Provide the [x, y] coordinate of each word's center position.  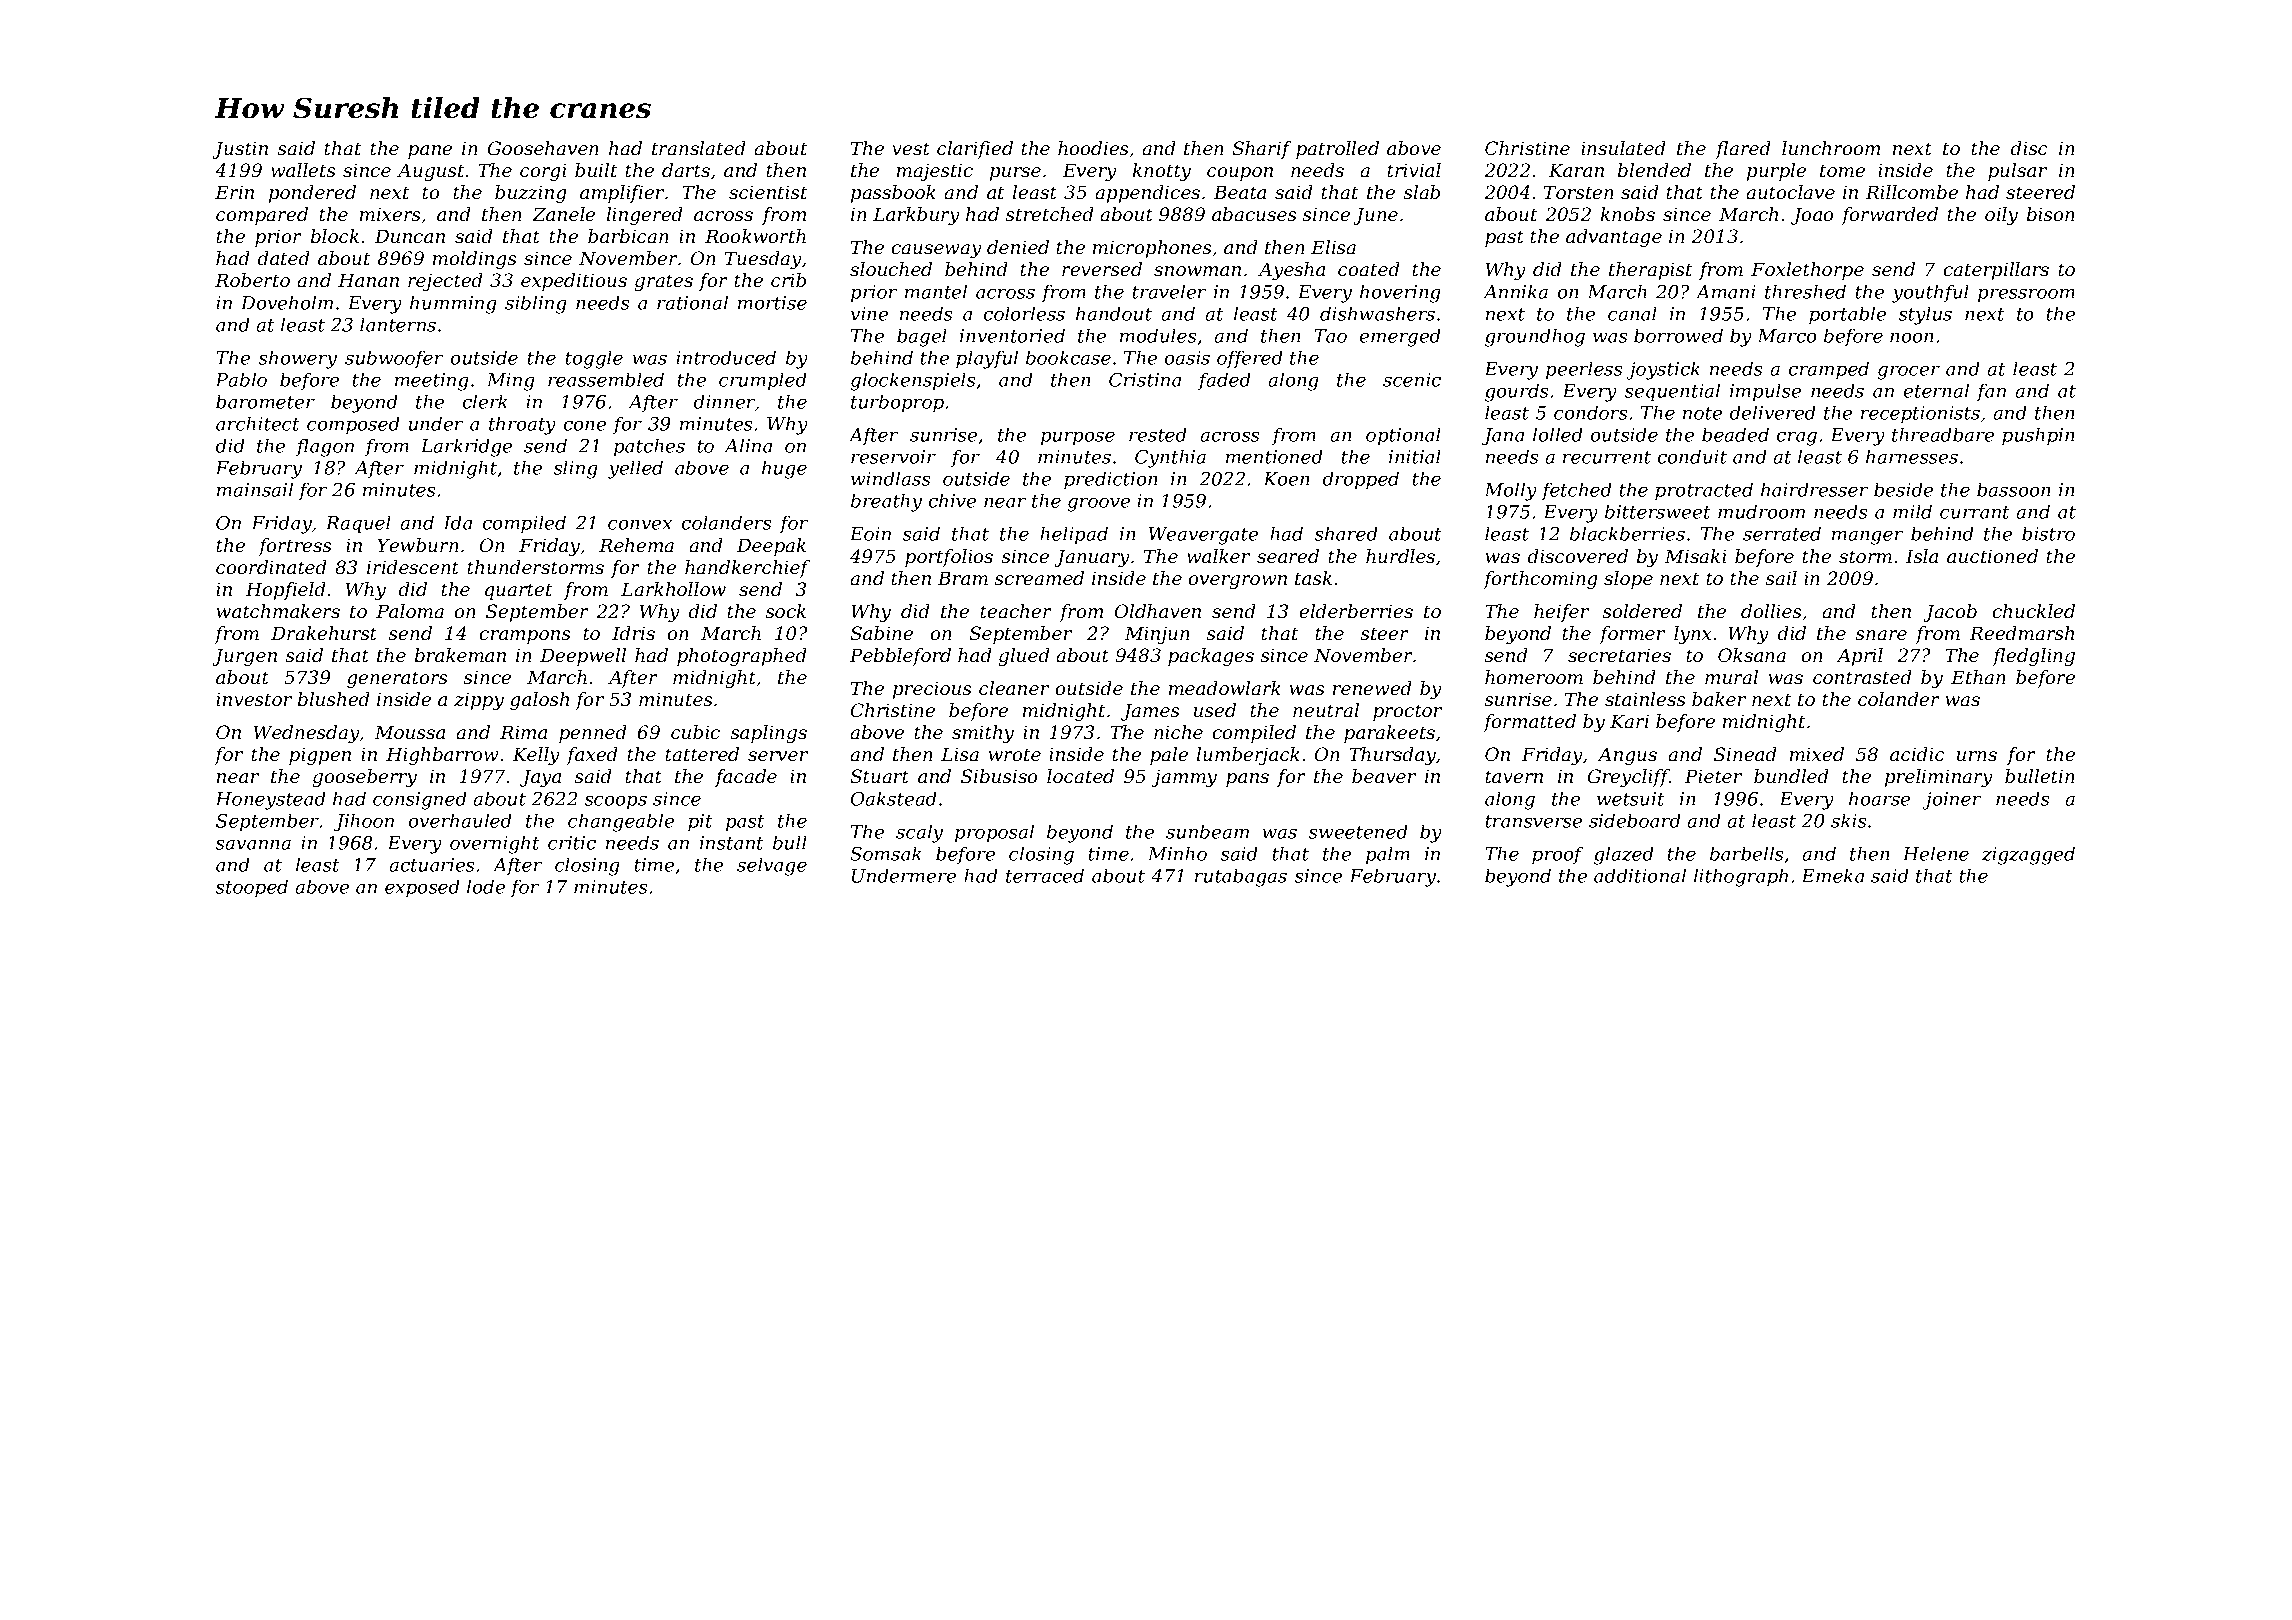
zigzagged [2028, 855]
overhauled [460, 820]
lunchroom [1831, 148]
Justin [240, 150]
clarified [975, 150]
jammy [1184, 778]
